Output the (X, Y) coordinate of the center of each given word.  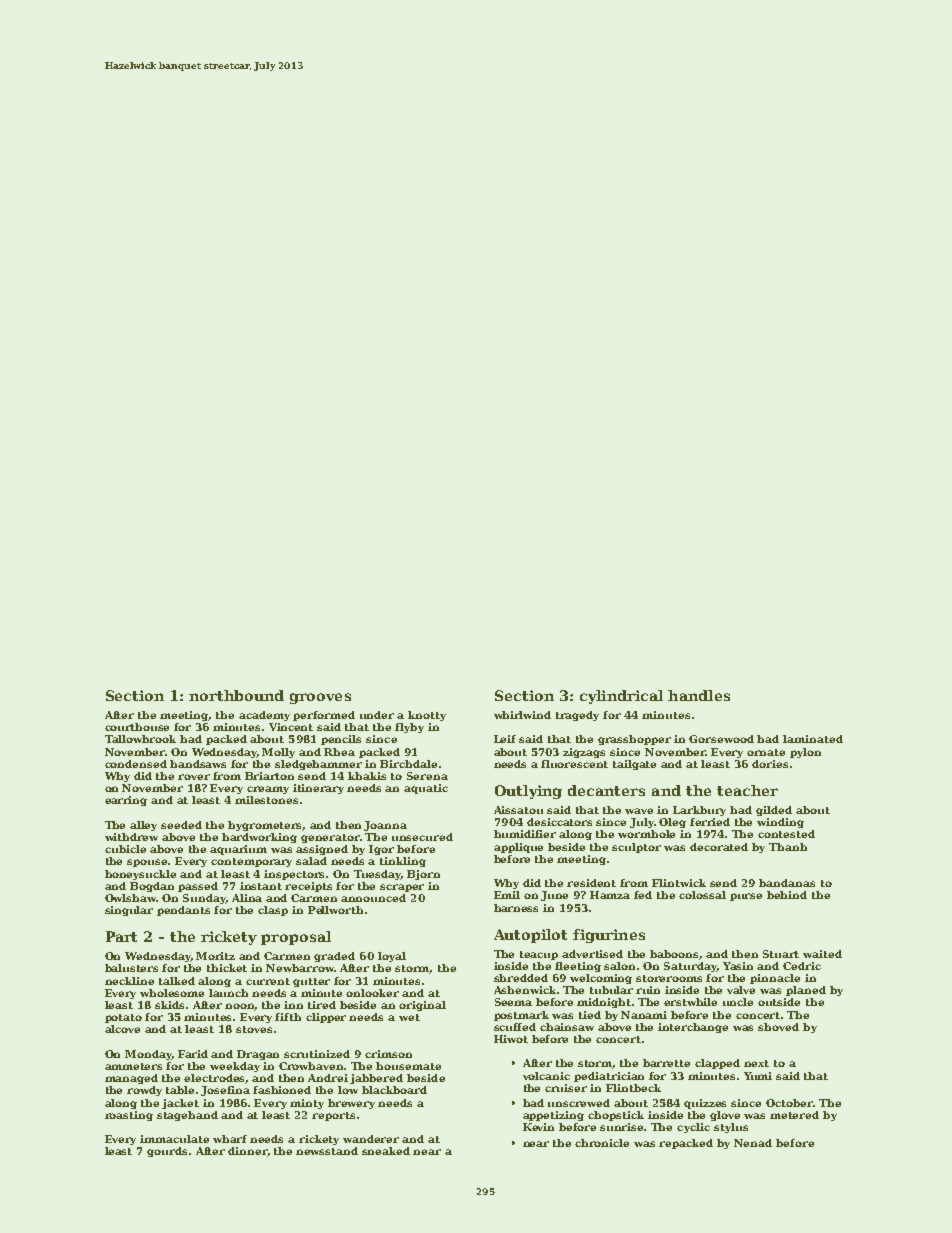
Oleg (672, 823)
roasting (129, 1116)
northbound (236, 695)
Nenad (753, 1143)
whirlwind (522, 715)
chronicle (602, 1143)
